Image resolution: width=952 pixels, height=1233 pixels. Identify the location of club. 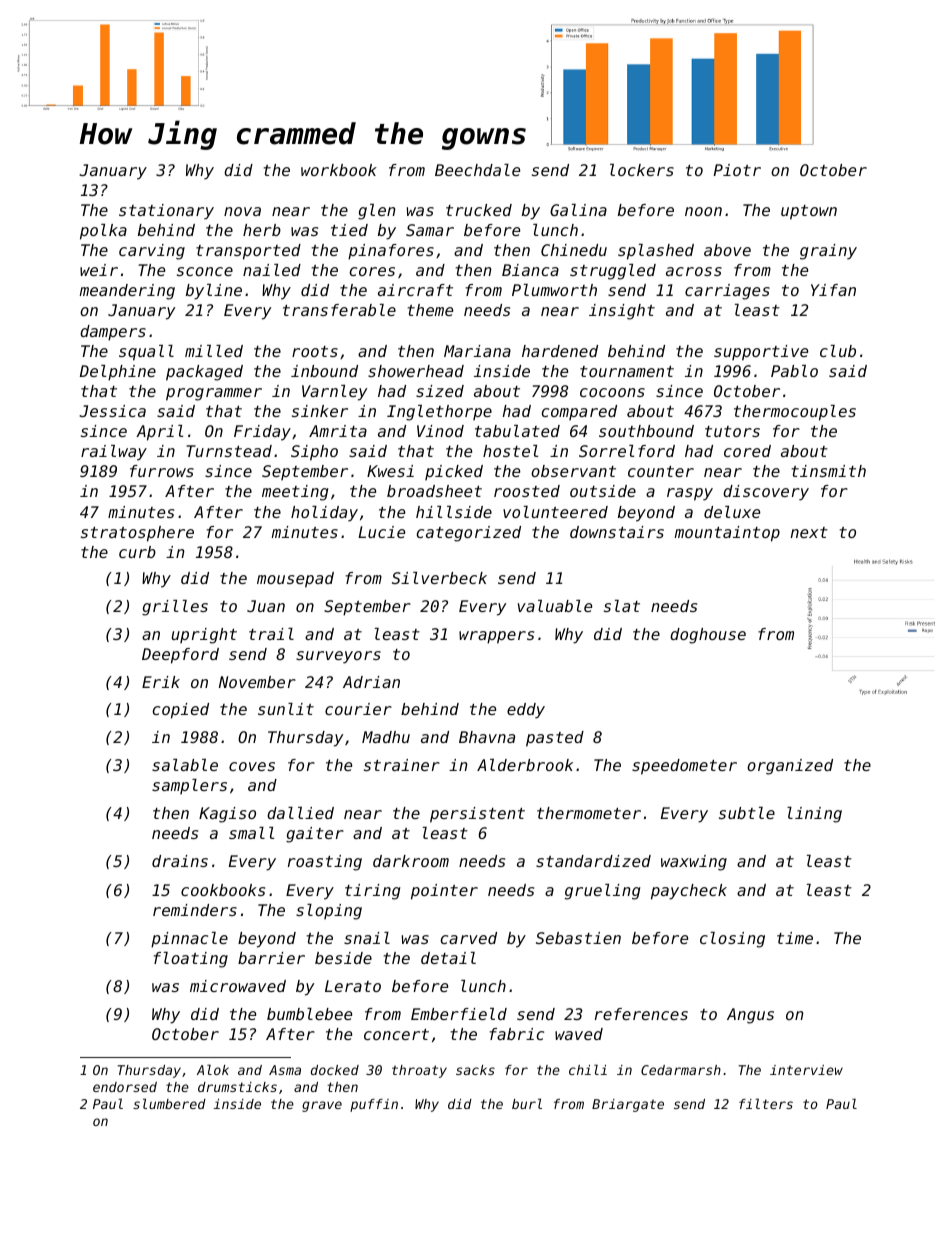
(838, 351).
